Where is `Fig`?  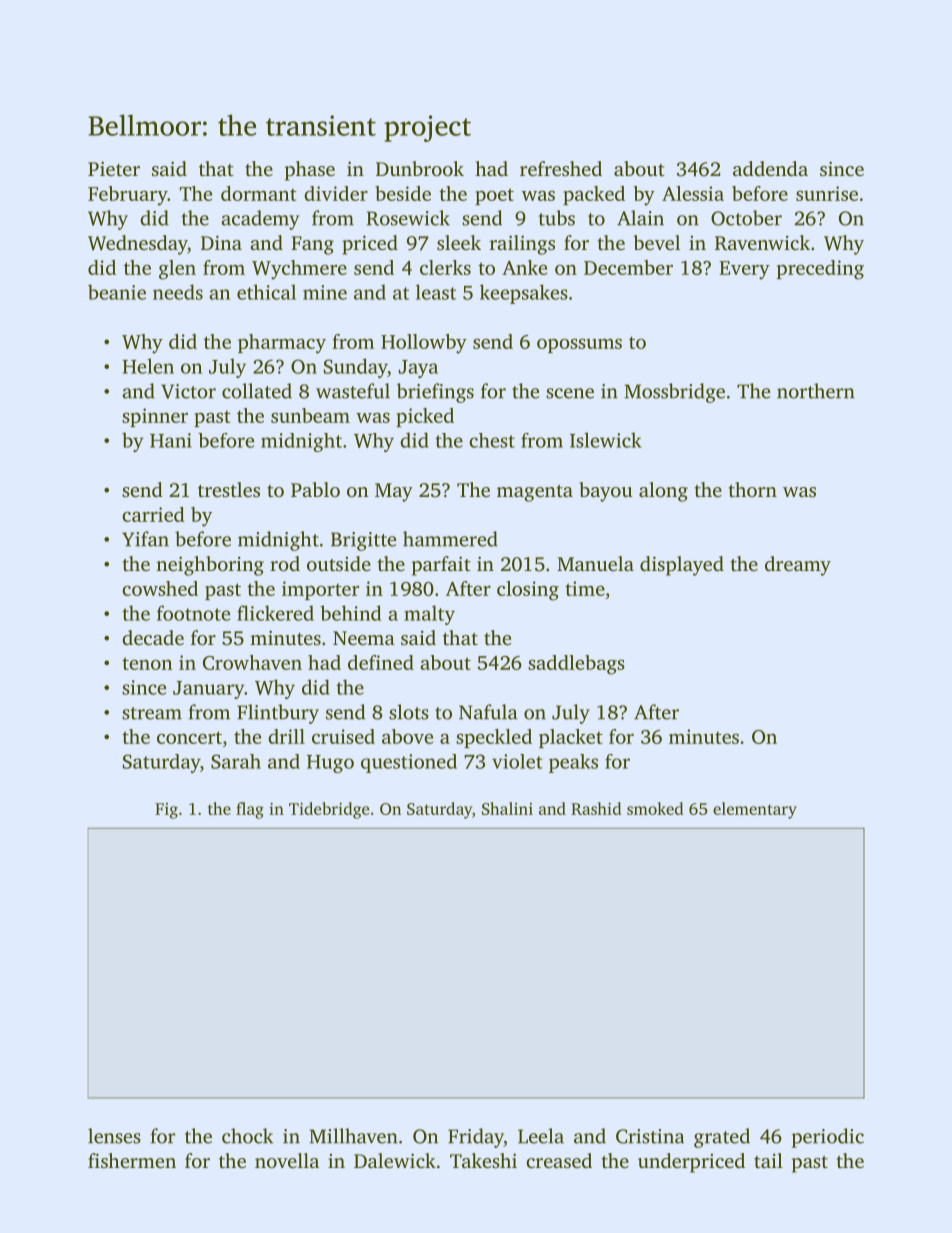
Fig is located at coordinates (166, 811).
